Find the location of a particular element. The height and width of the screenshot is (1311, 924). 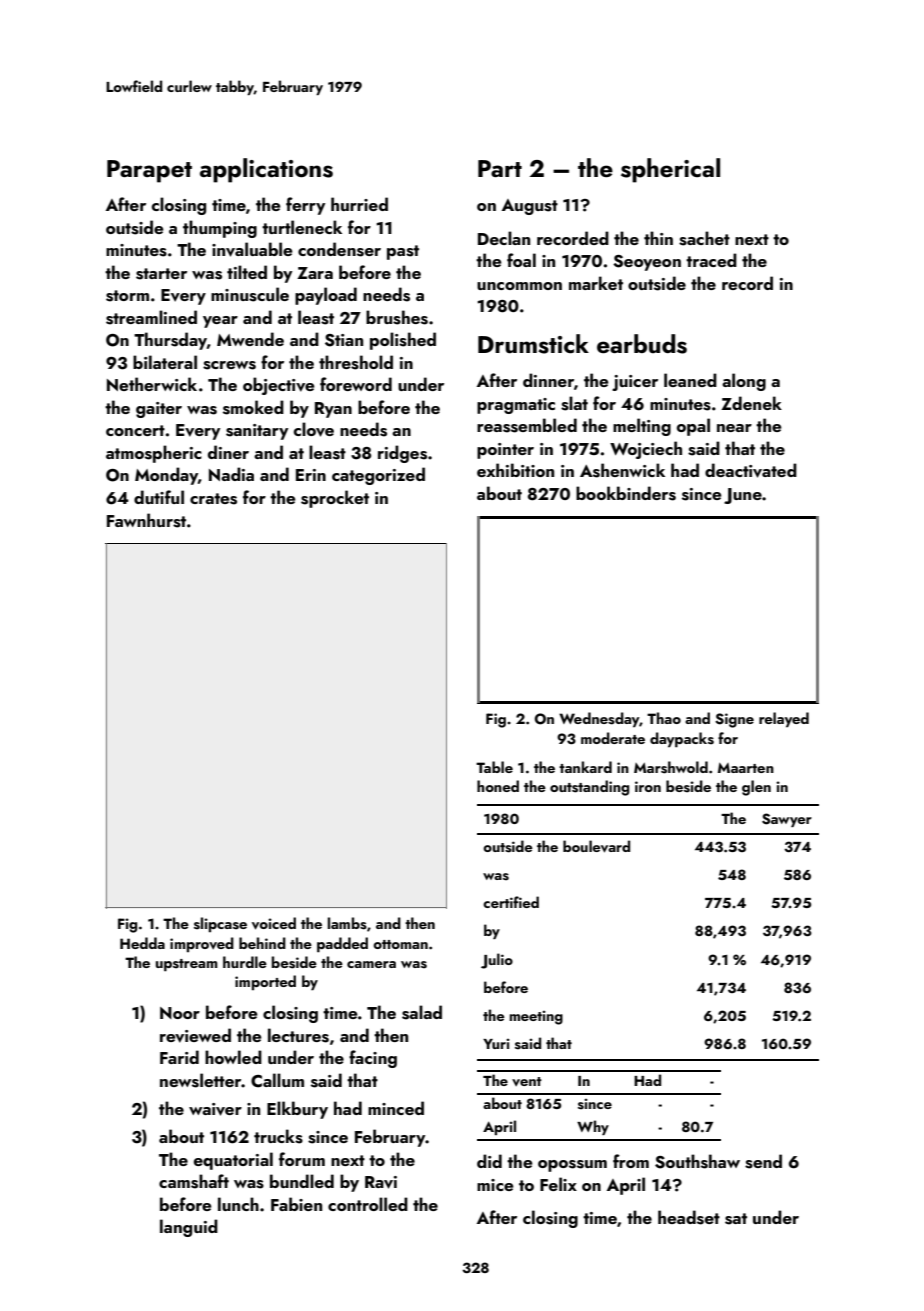

Parapet is located at coordinates (149, 171).
